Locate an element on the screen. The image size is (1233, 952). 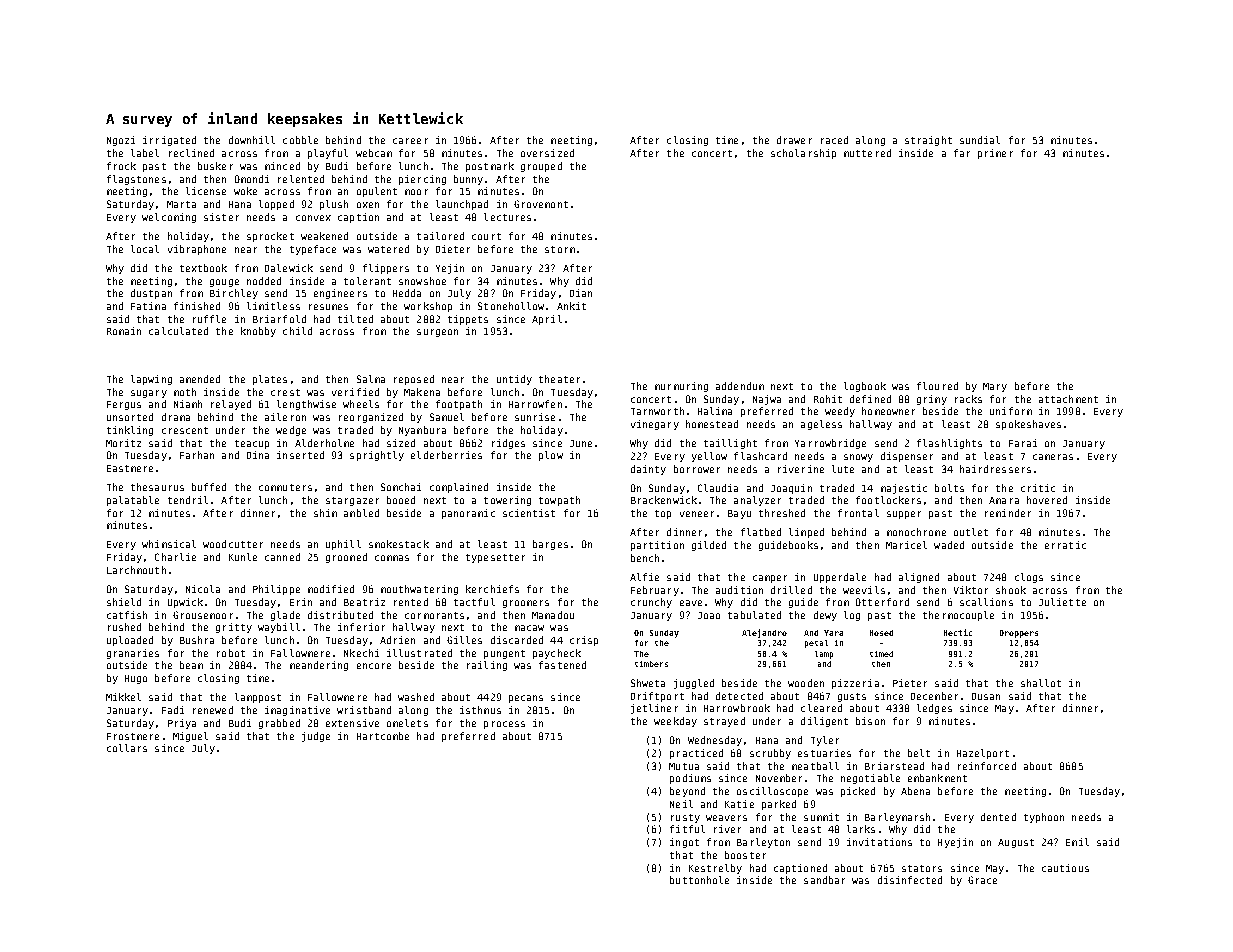
untidy is located at coordinates (514, 380).
